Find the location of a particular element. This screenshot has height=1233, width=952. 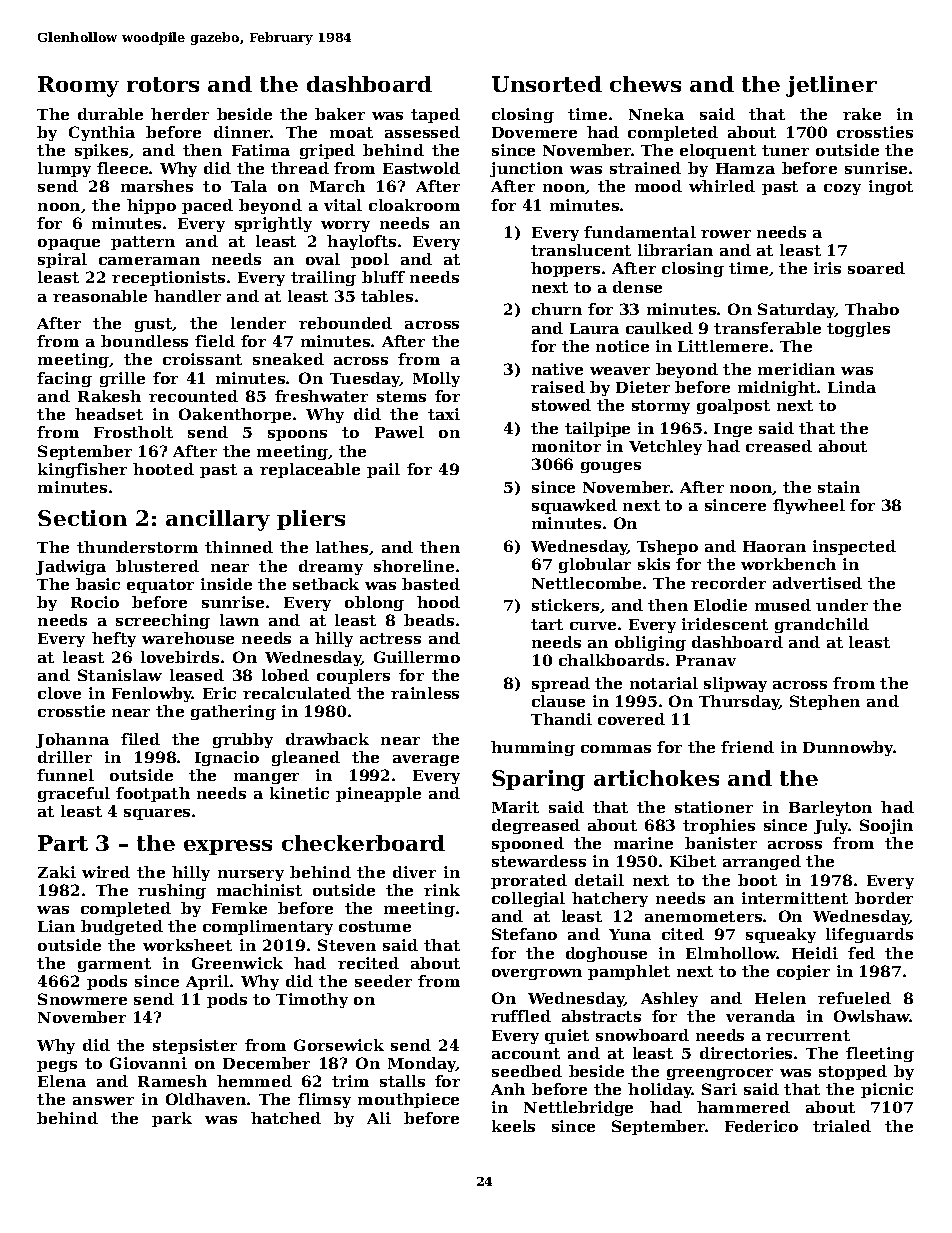

jetliner is located at coordinates (831, 86).
